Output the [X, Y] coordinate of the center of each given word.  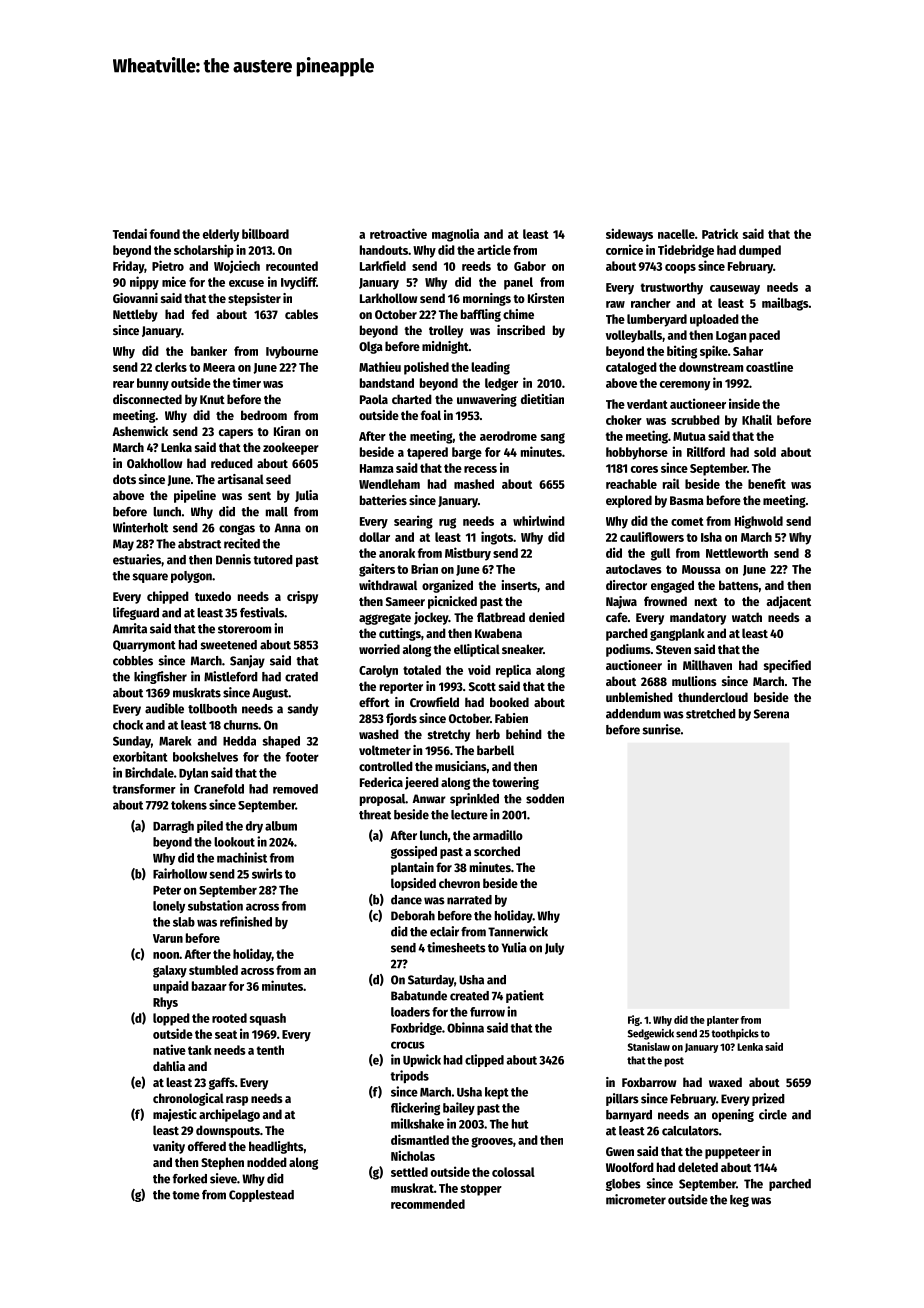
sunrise [661, 729]
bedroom [264, 415]
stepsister [254, 299]
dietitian [542, 399]
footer [302, 757]
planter [723, 1021]
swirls [267, 873]
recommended [428, 1204]
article [494, 249]
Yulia [514, 947]
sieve [223, 1178]
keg [739, 1201]
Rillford [706, 451]
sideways [629, 235]
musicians [461, 766]
